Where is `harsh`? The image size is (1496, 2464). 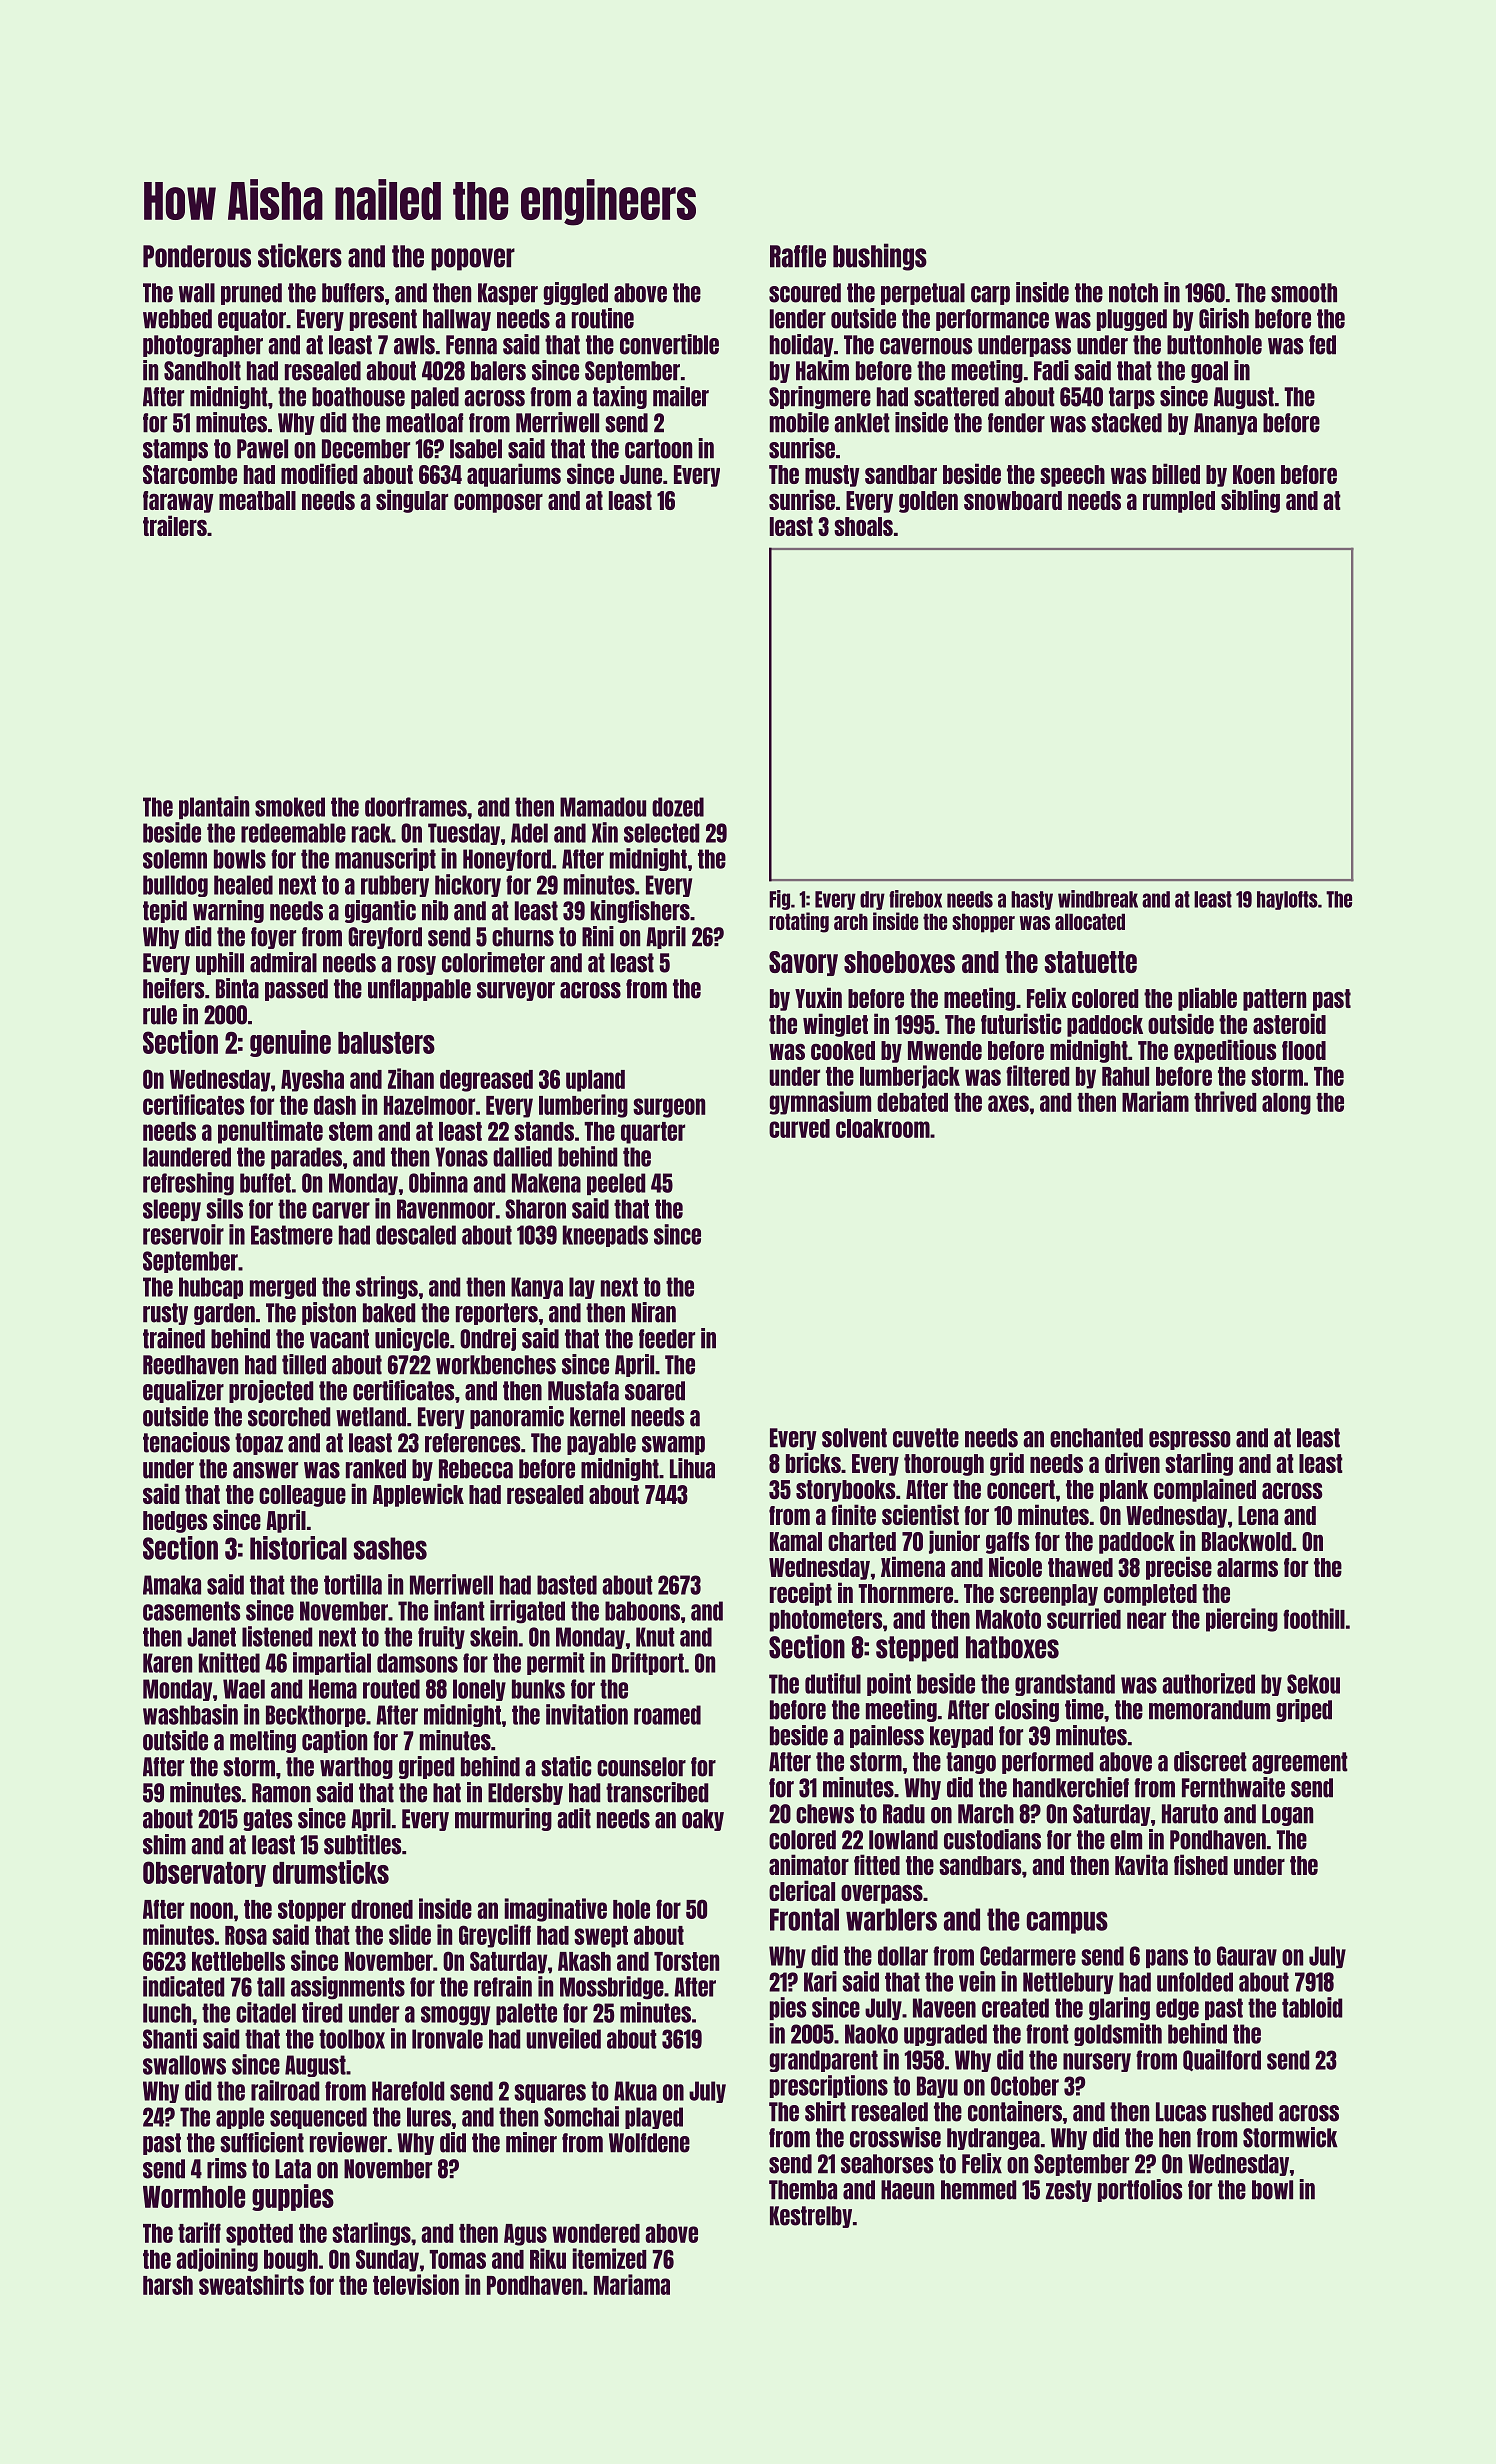 harsh is located at coordinates (168, 2285).
